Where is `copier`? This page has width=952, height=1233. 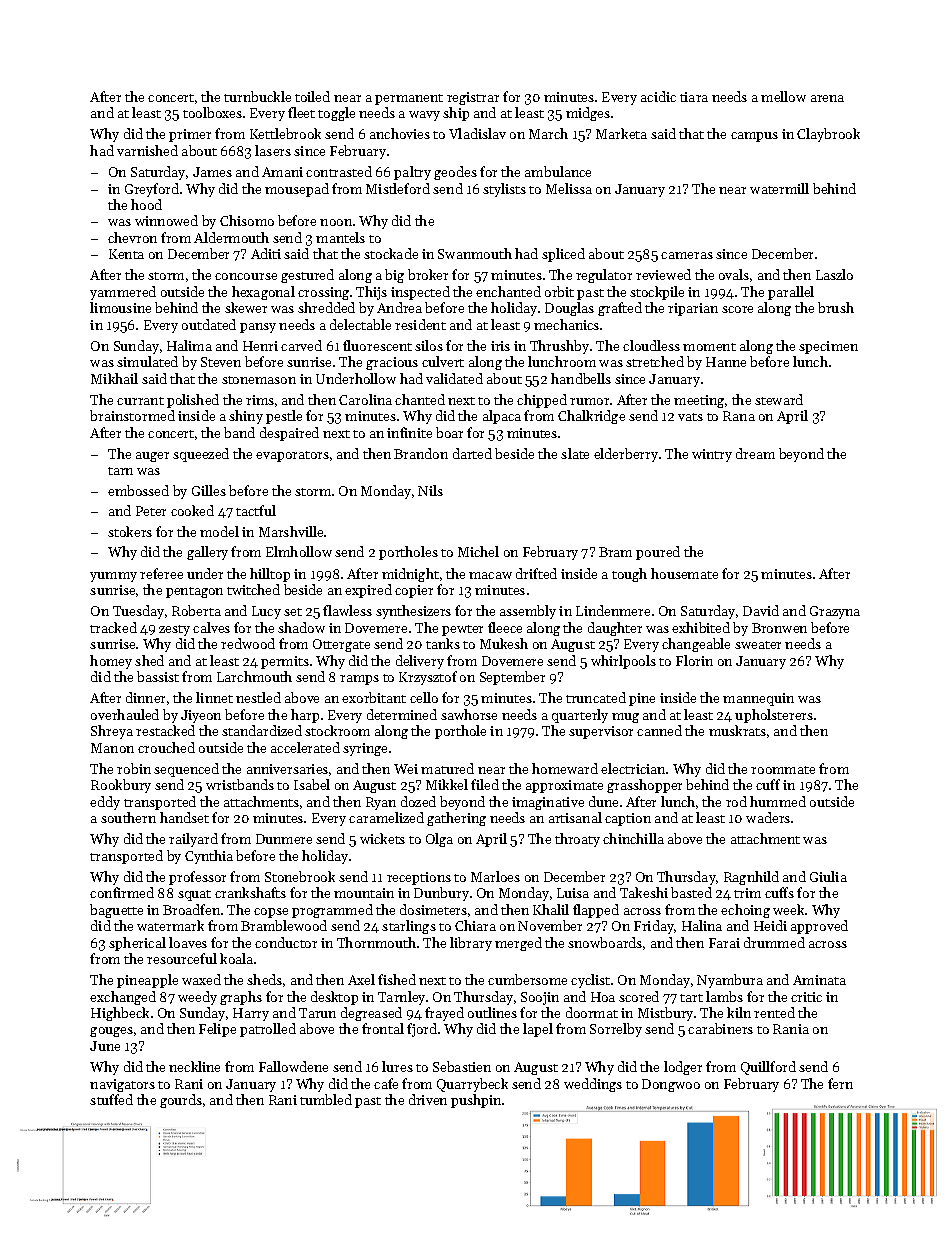
copier is located at coordinates (414, 591).
